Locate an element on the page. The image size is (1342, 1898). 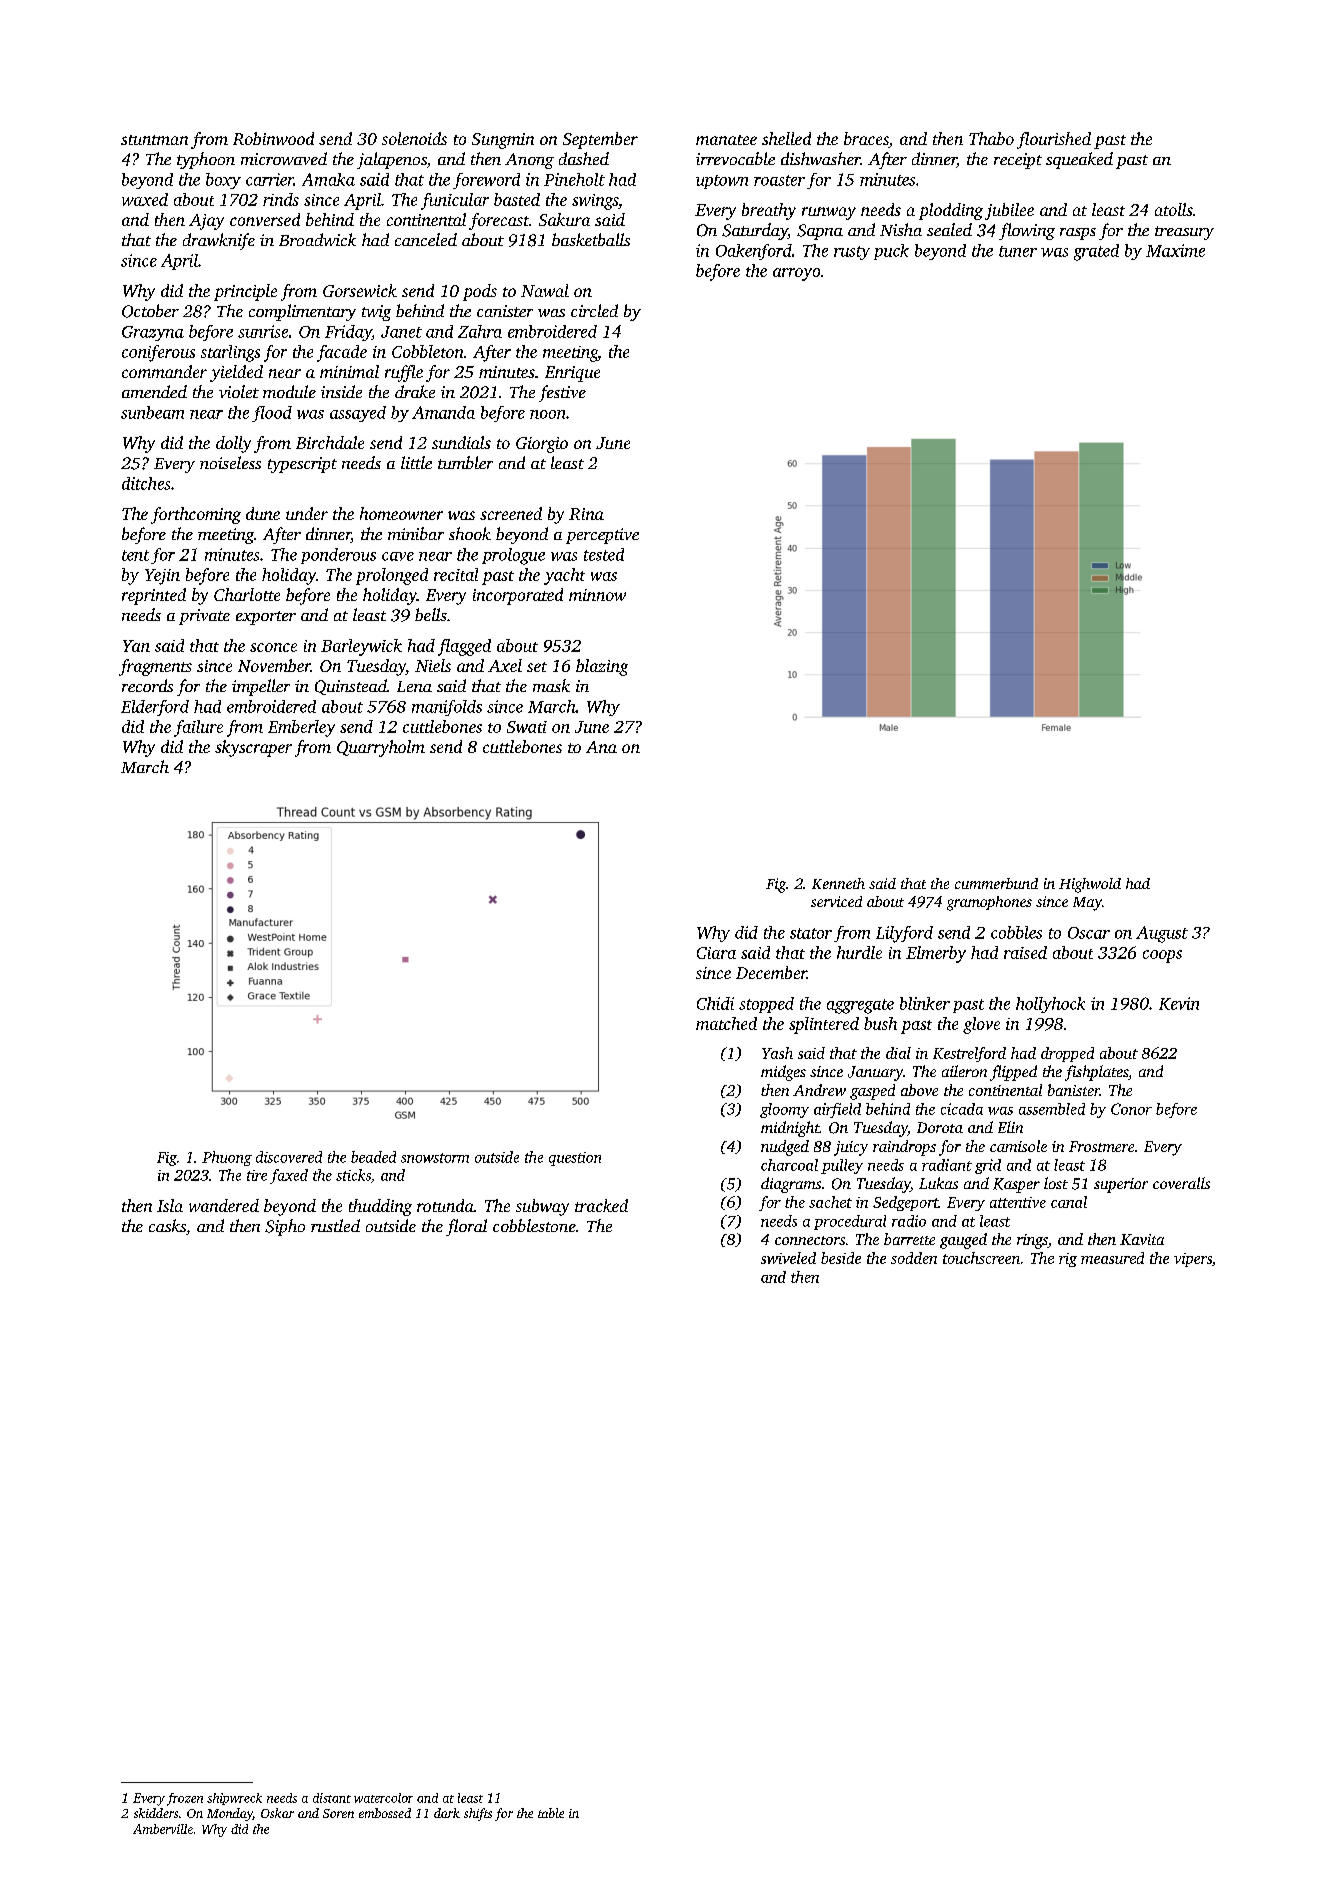
flourished is located at coordinates (1054, 140).
